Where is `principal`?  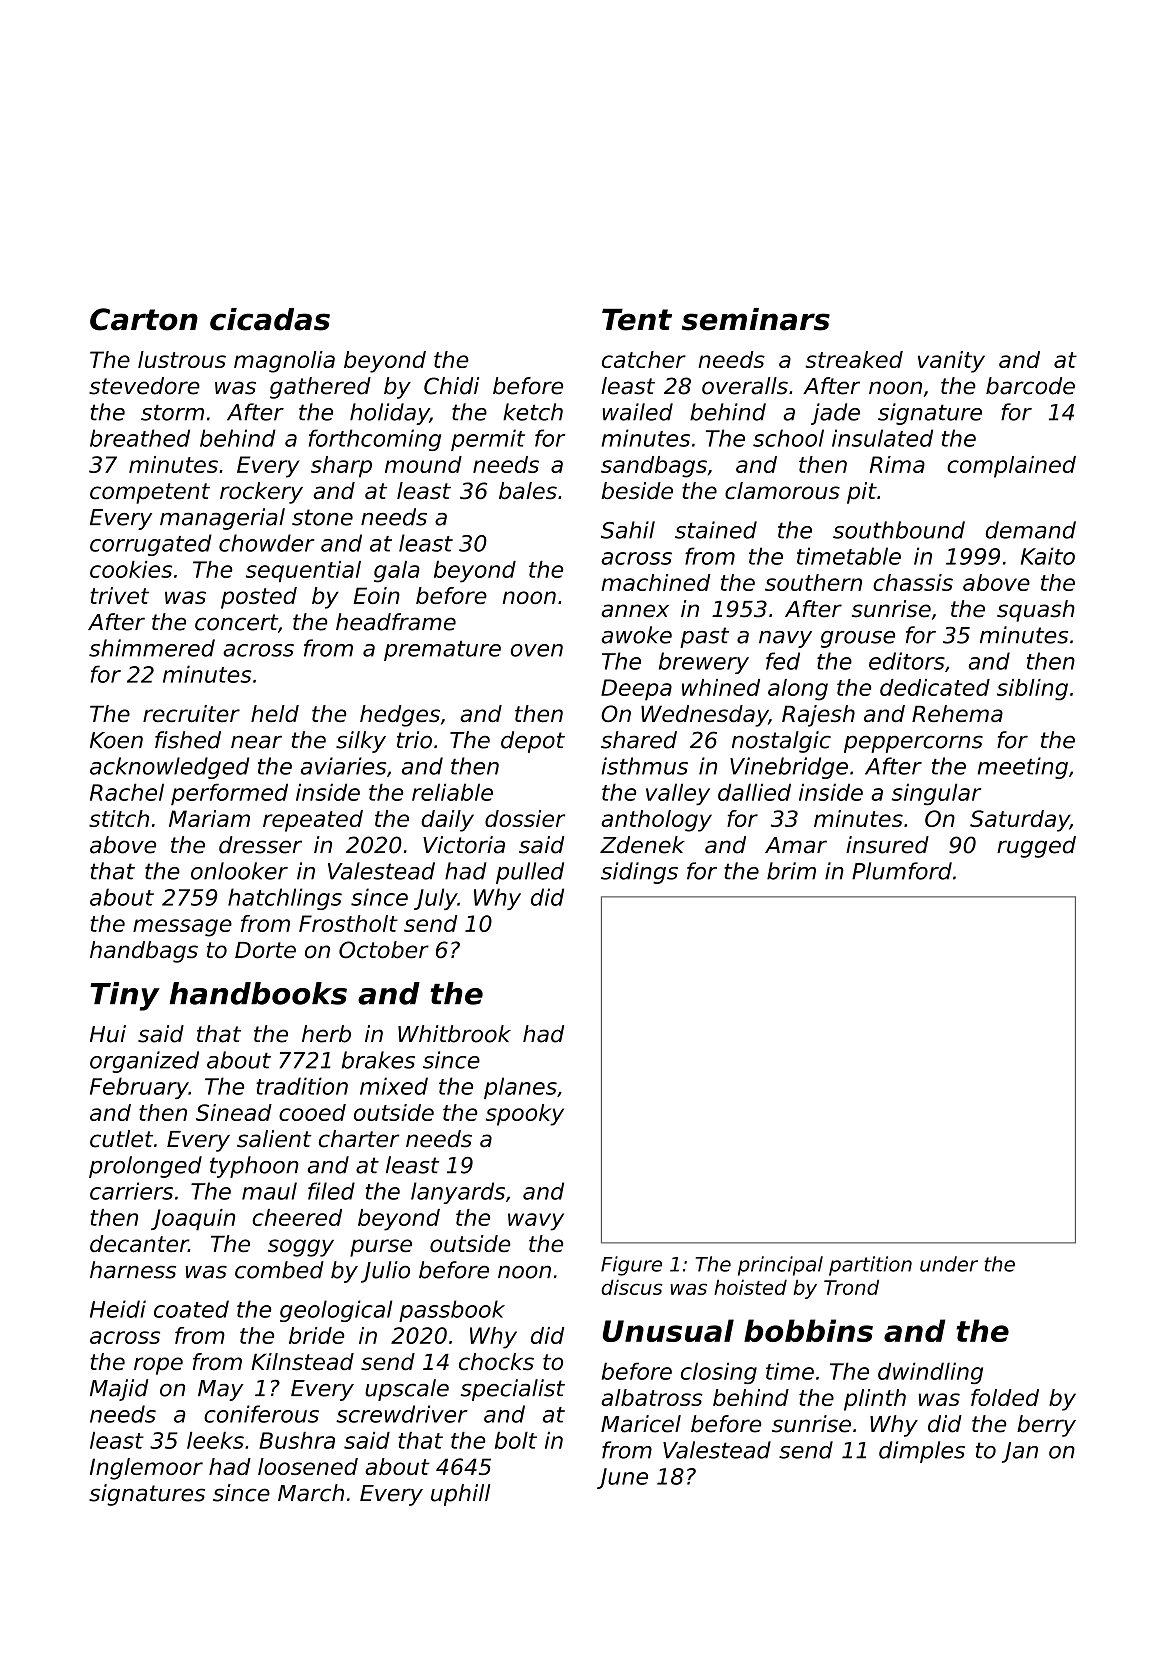 principal is located at coordinates (780, 1266).
